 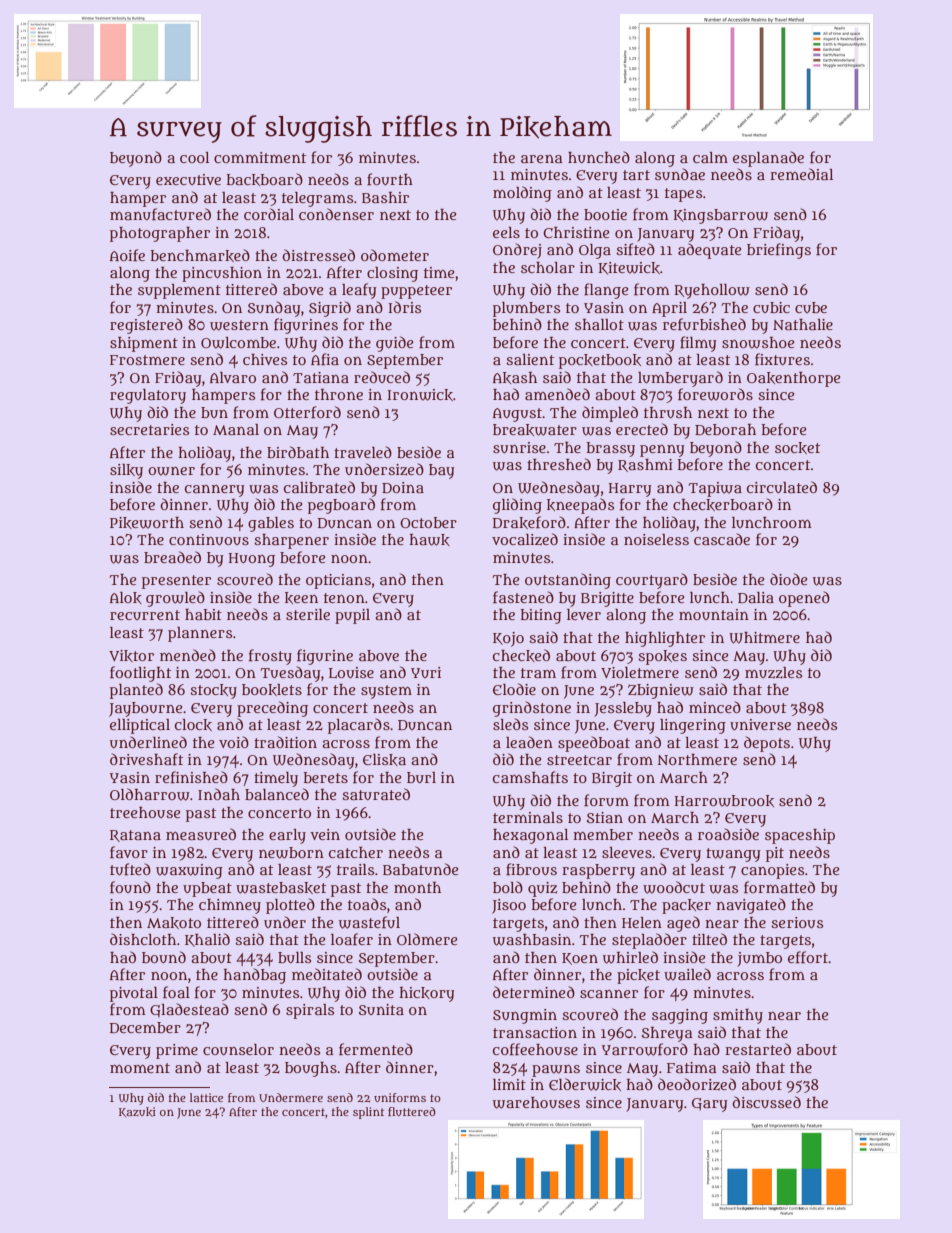 What do you see at coordinates (318, 255) in the page?
I see `distressed` at bounding box center [318, 255].
